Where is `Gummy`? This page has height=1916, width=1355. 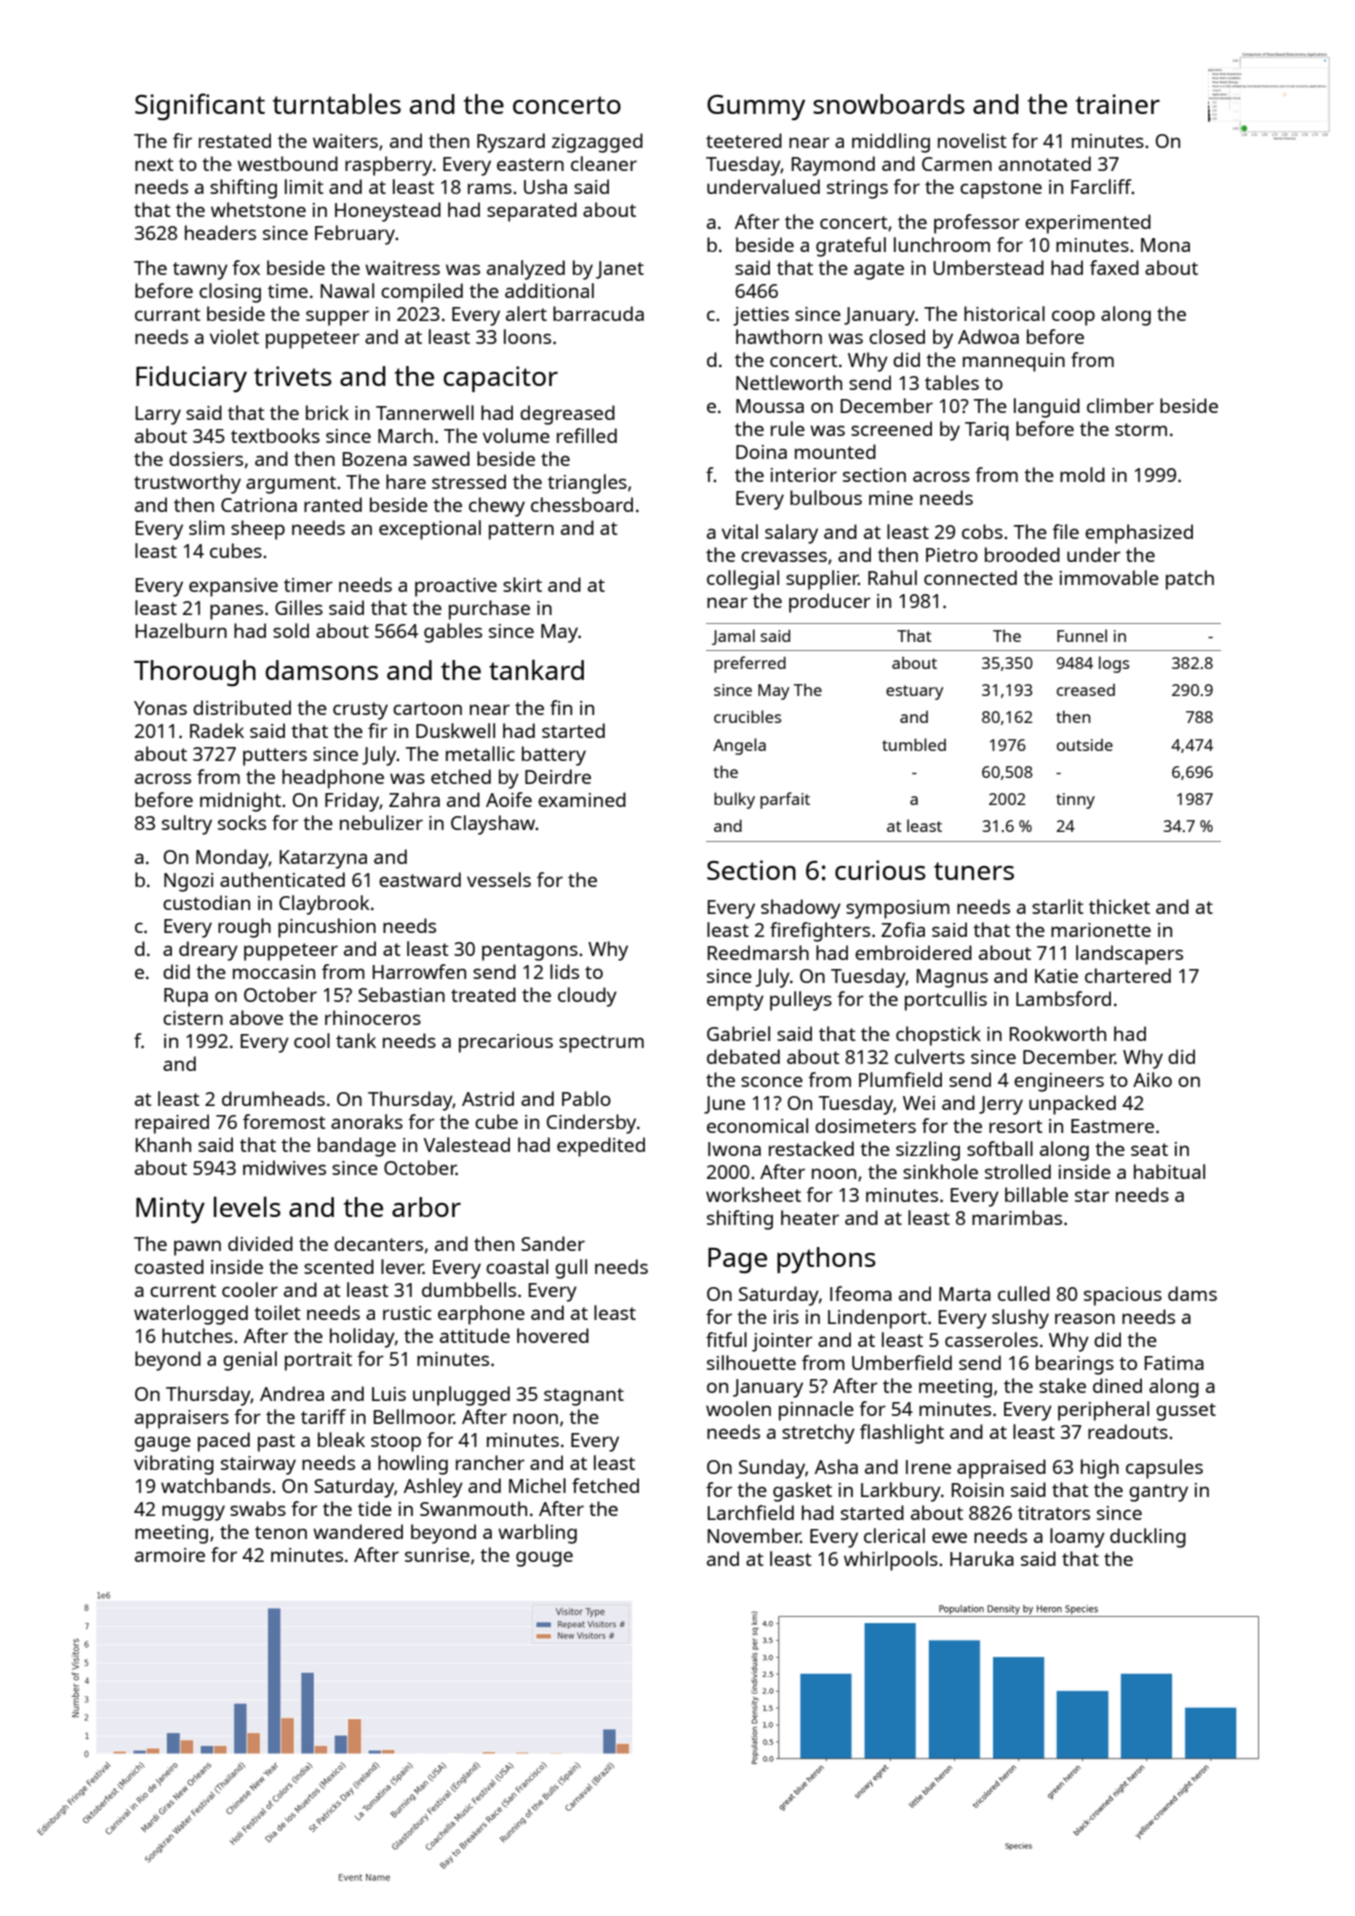
Gummy is located at coordinates (756, 108).
